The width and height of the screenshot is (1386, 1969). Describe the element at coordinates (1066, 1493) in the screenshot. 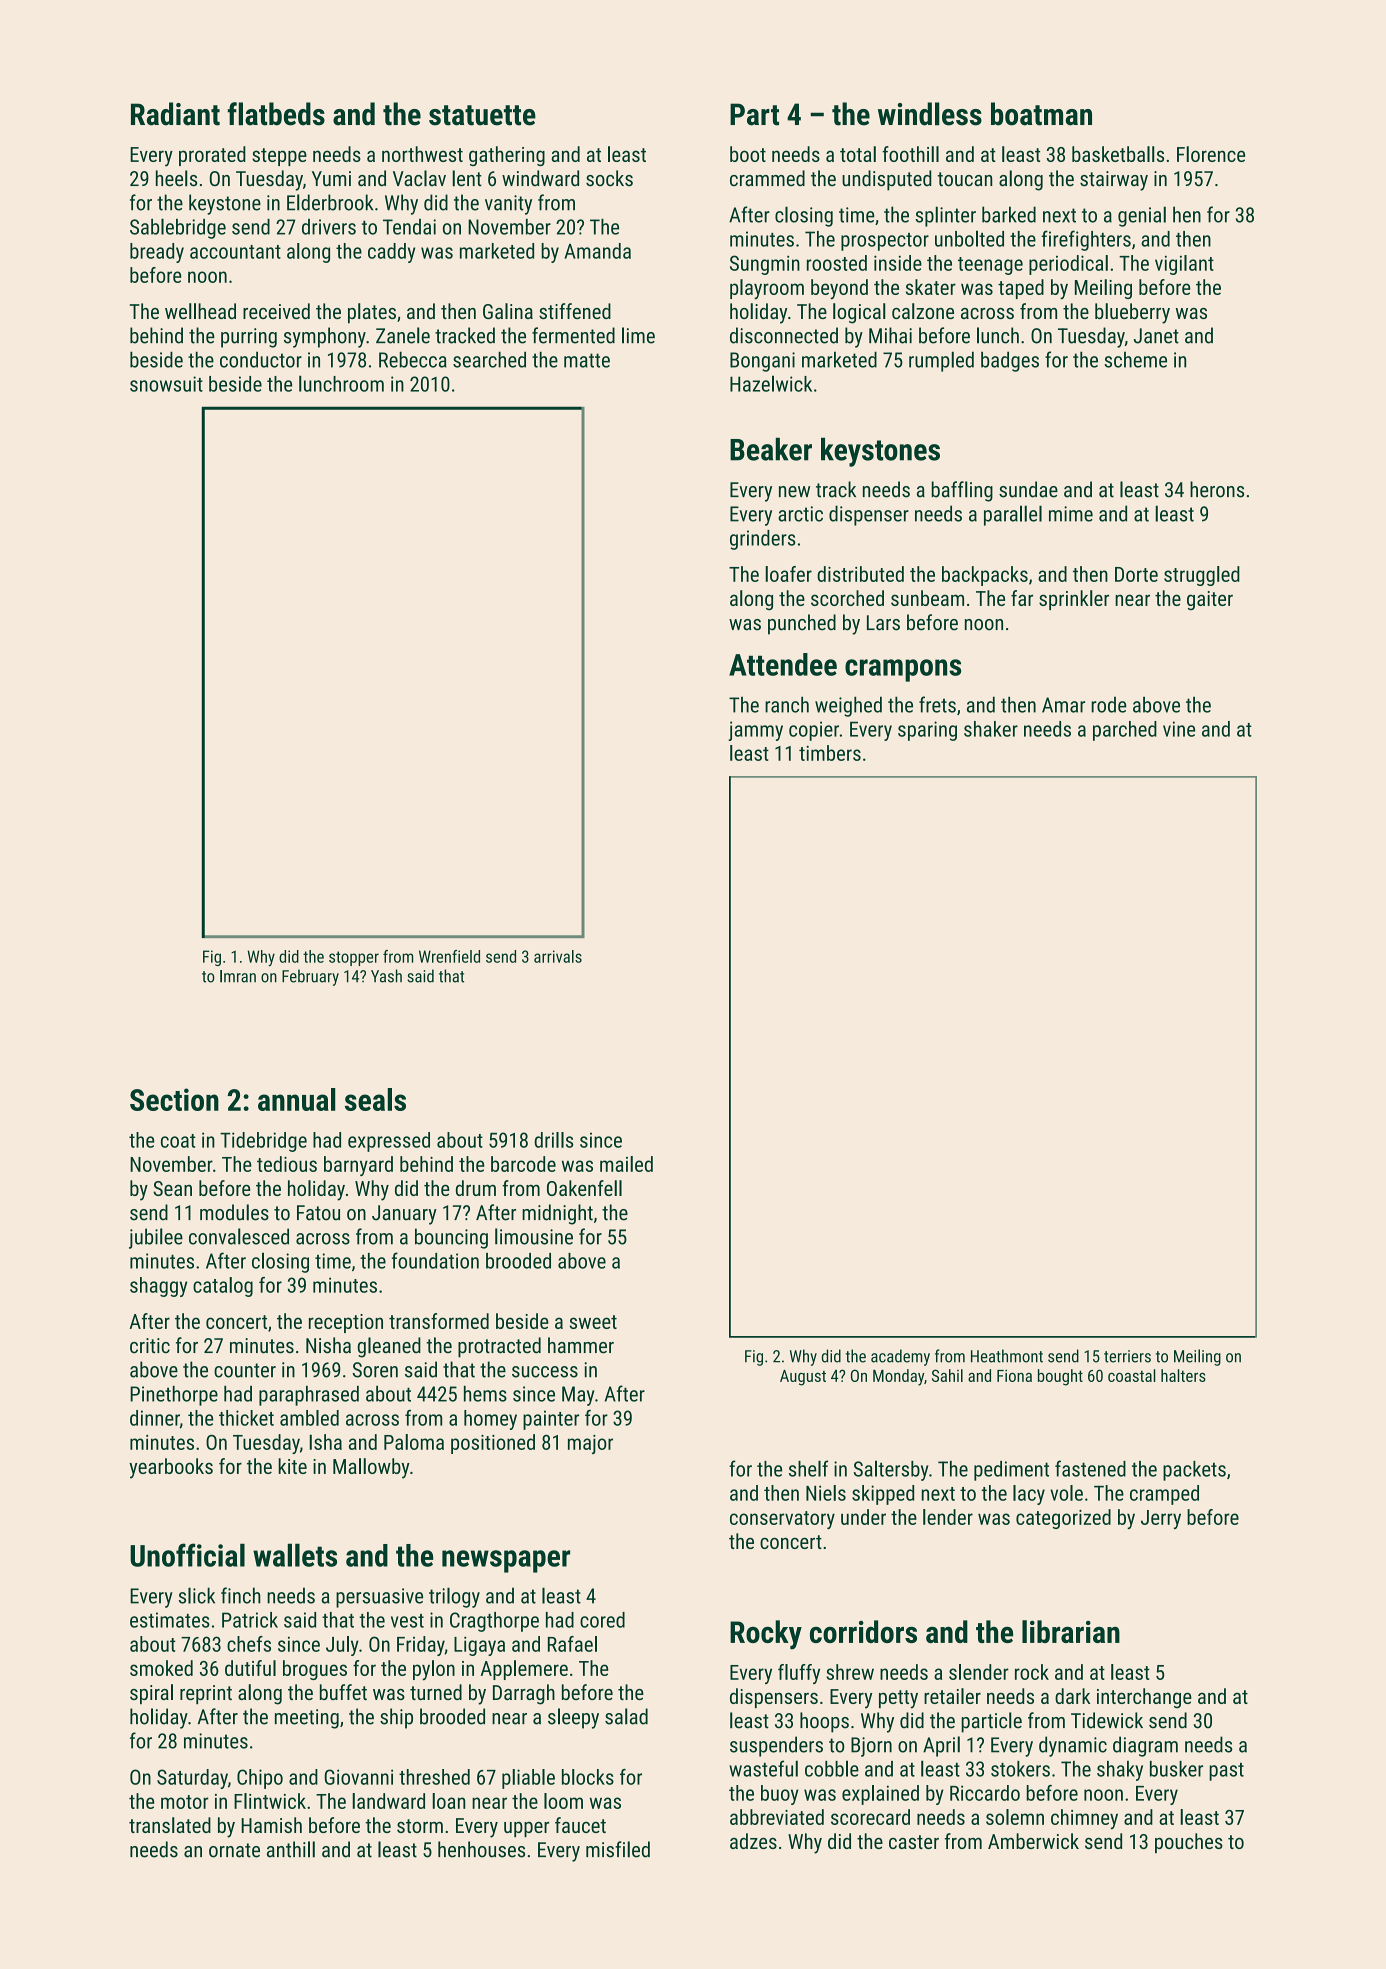

I see `vole` at that location.
